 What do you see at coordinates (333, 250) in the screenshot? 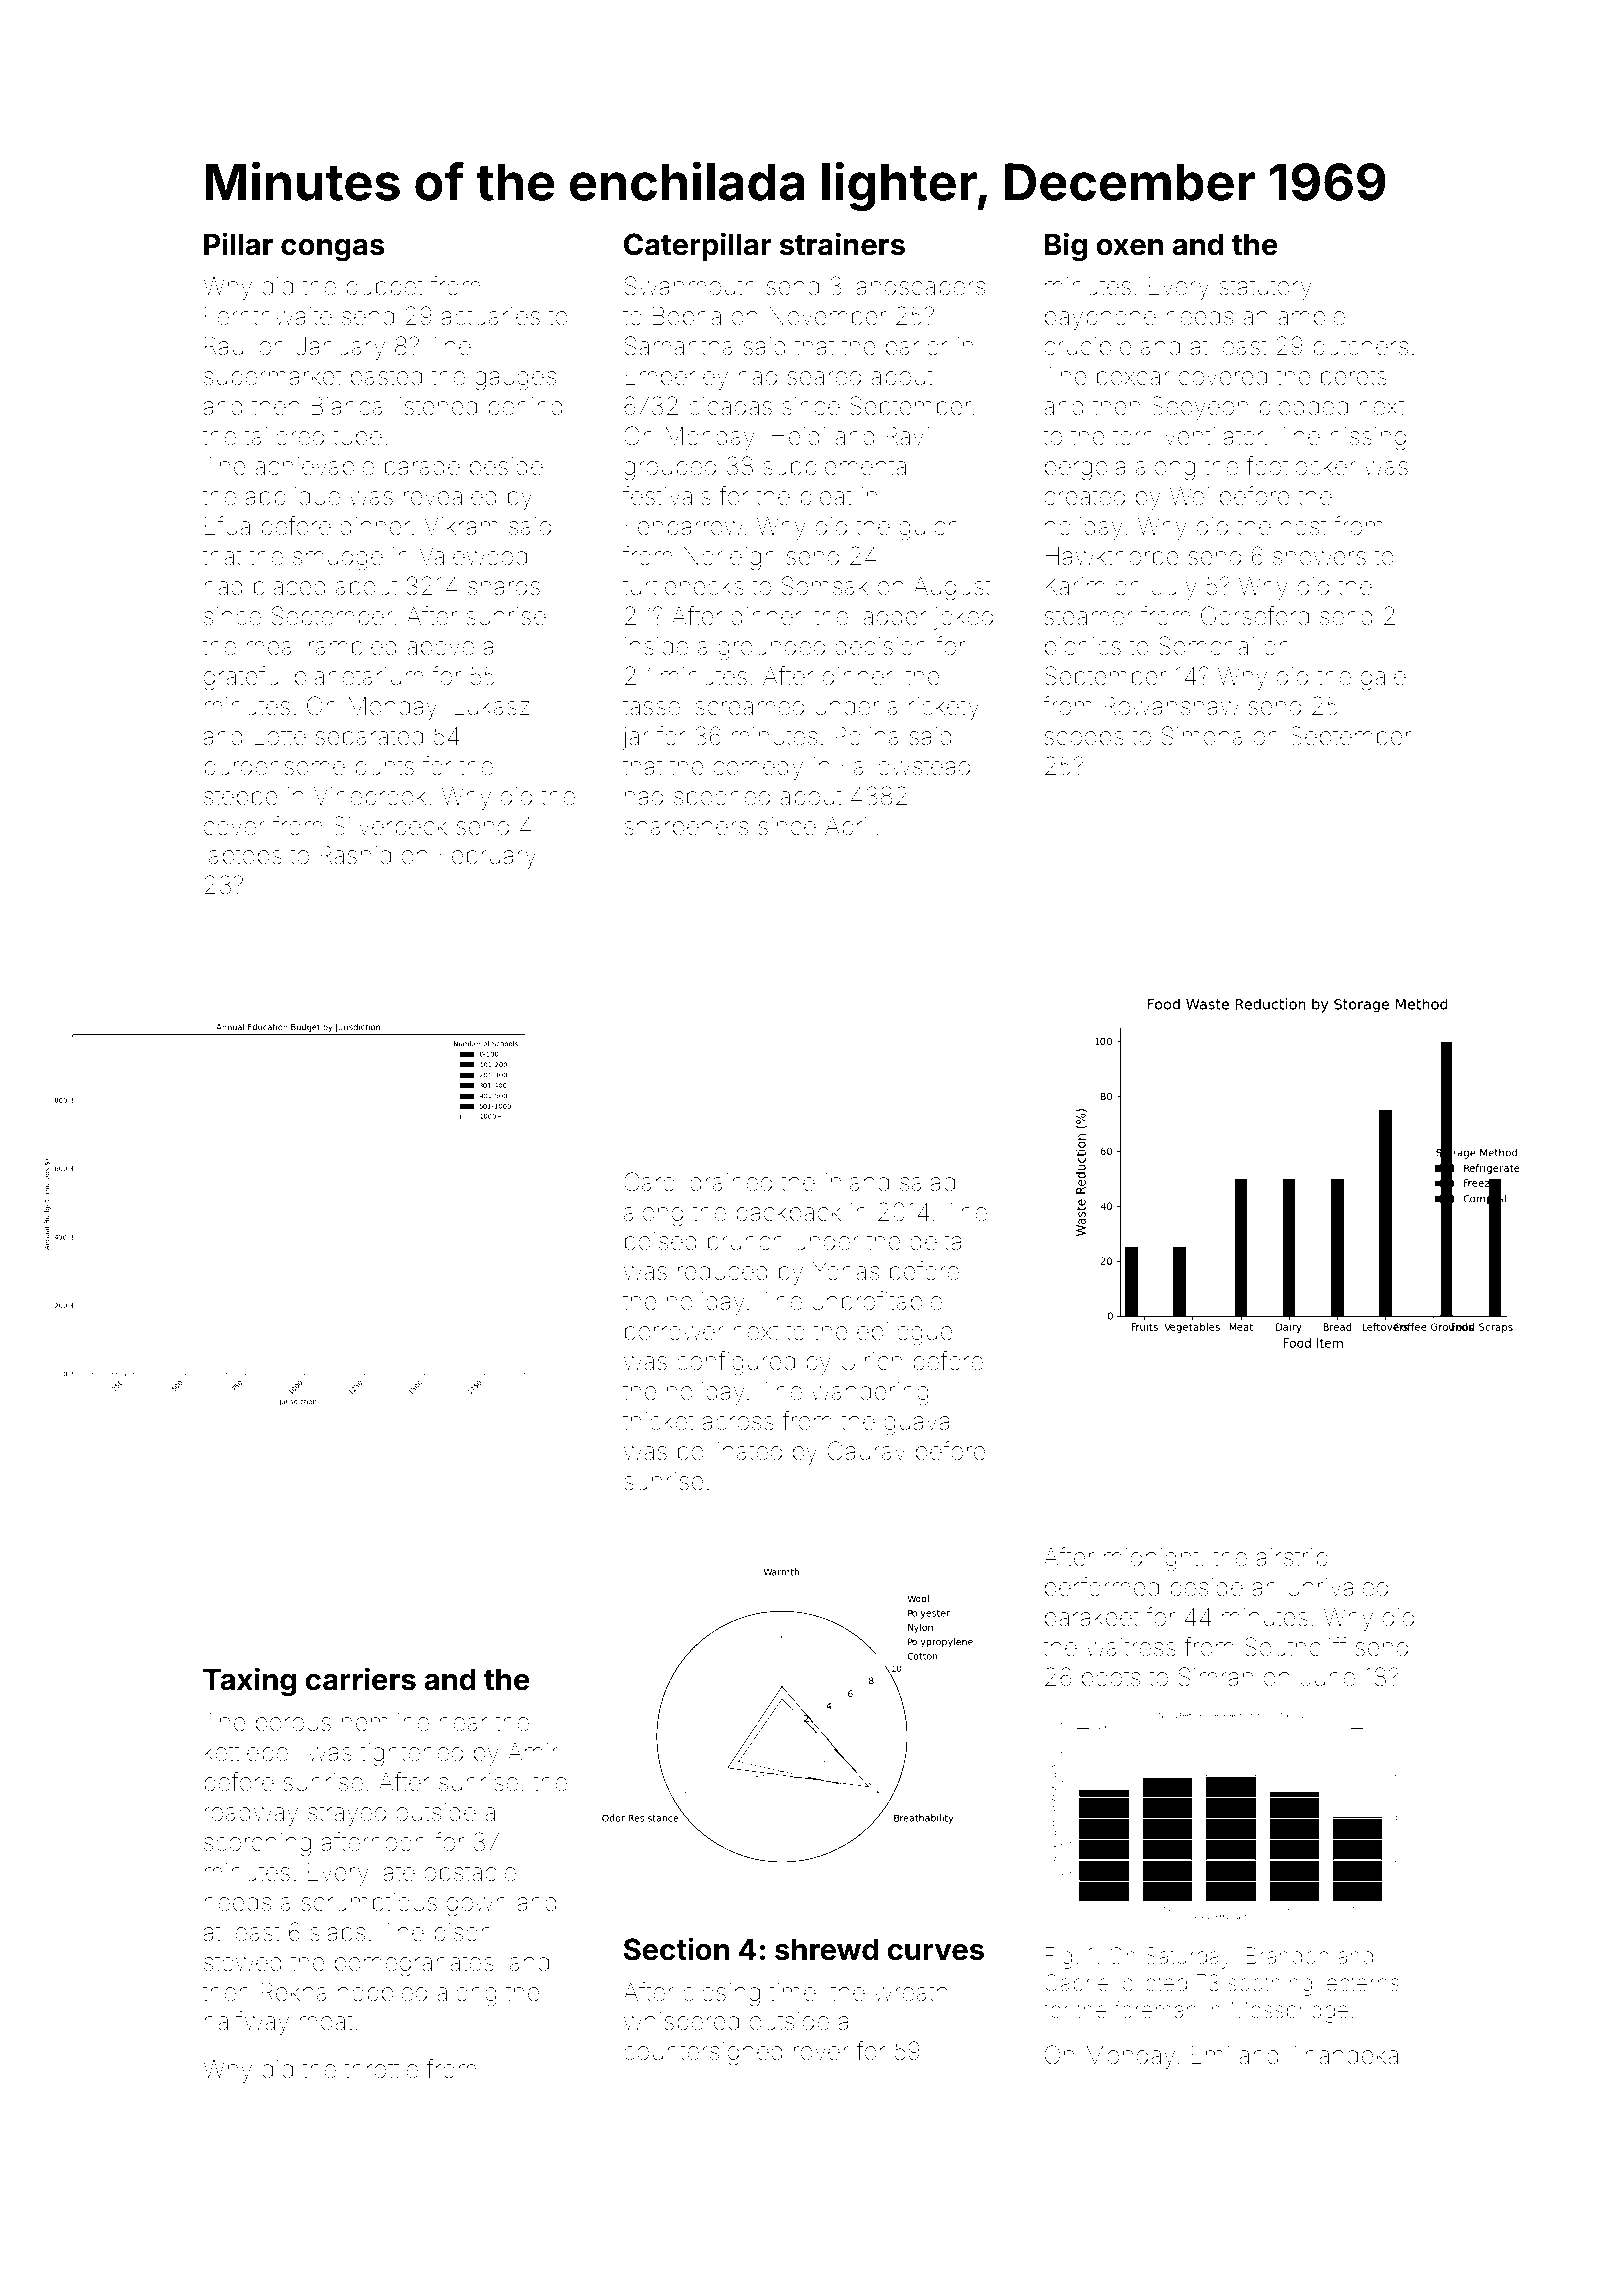
I see `congas` at bounding box center [333, 250].
